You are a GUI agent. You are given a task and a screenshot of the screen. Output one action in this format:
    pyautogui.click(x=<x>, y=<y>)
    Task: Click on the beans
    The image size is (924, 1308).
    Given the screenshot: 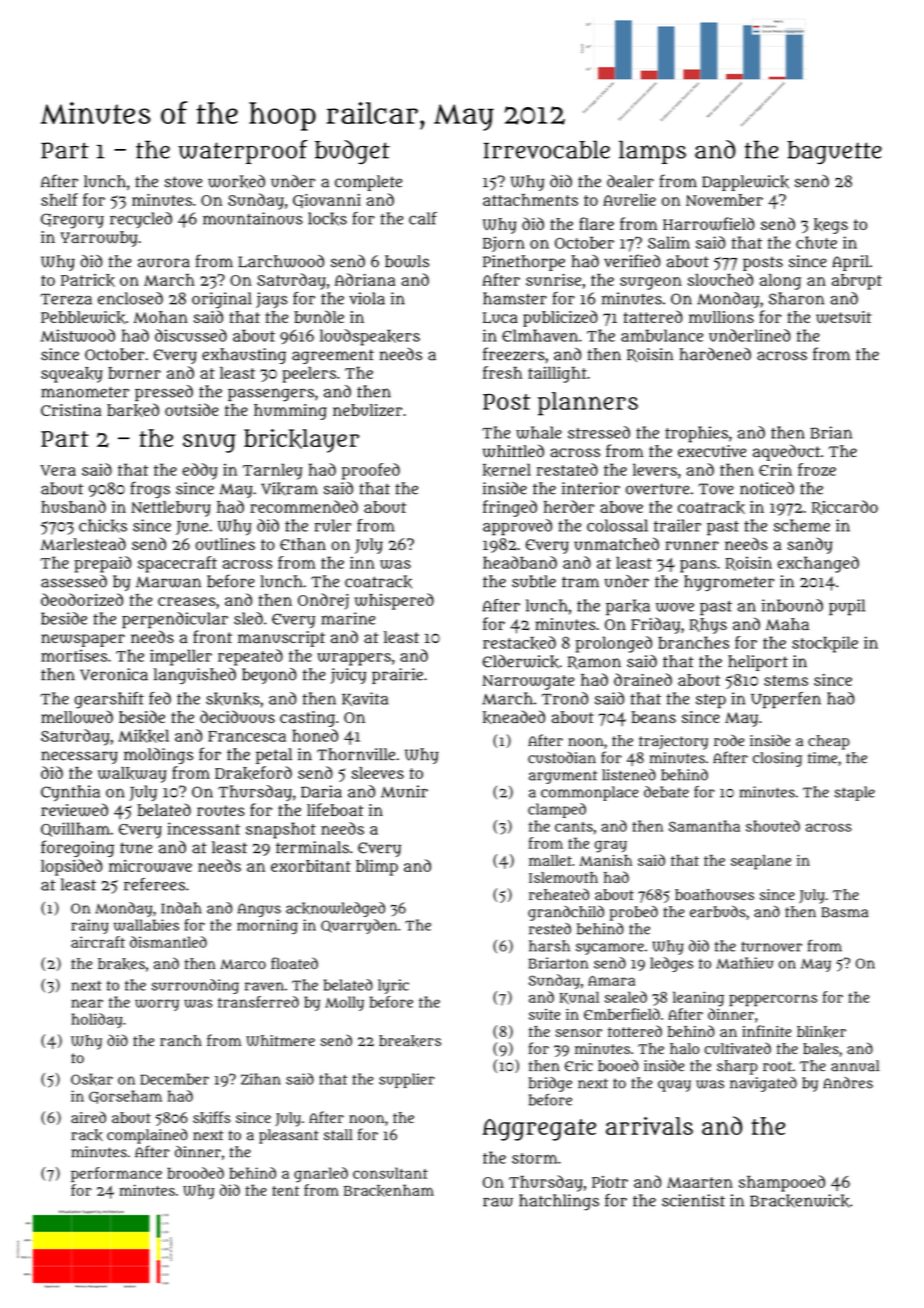 What is the action you would take?
    pyautogui.click(x=653, y=717)
